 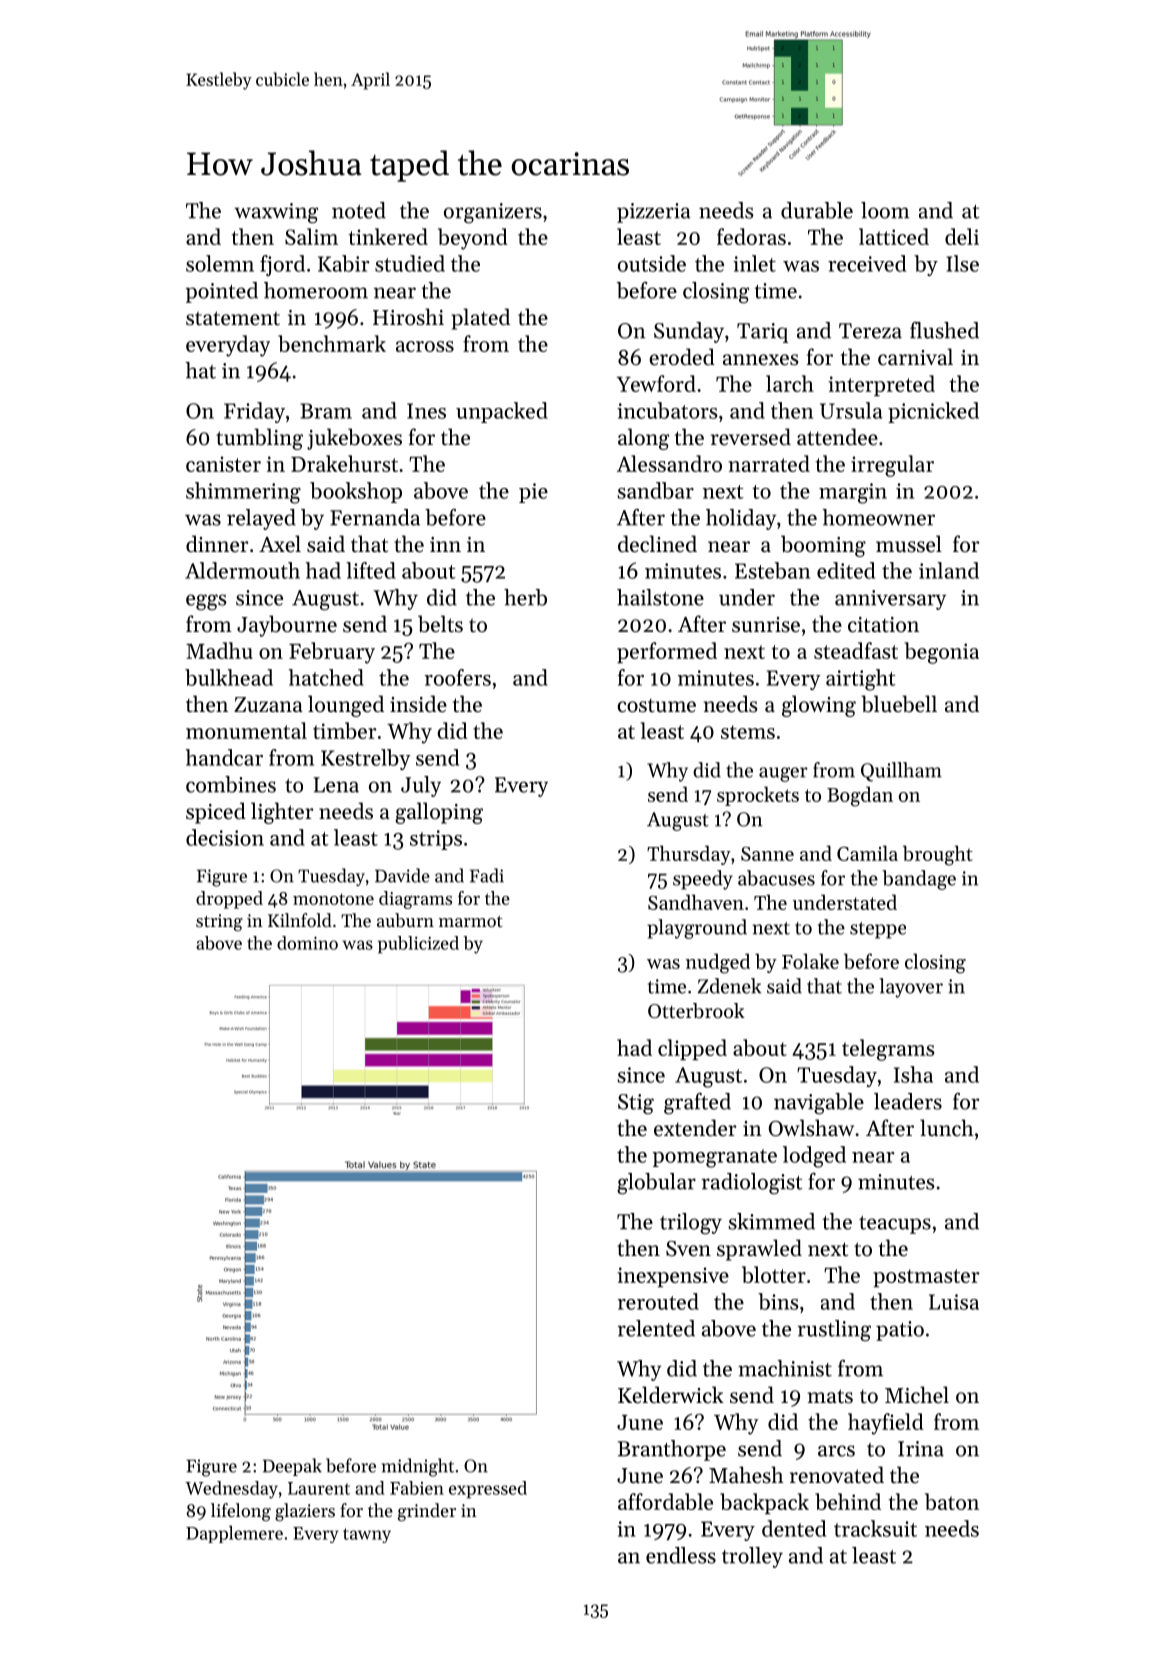 I want to click on Sanne, so click(x=767, y=854).
